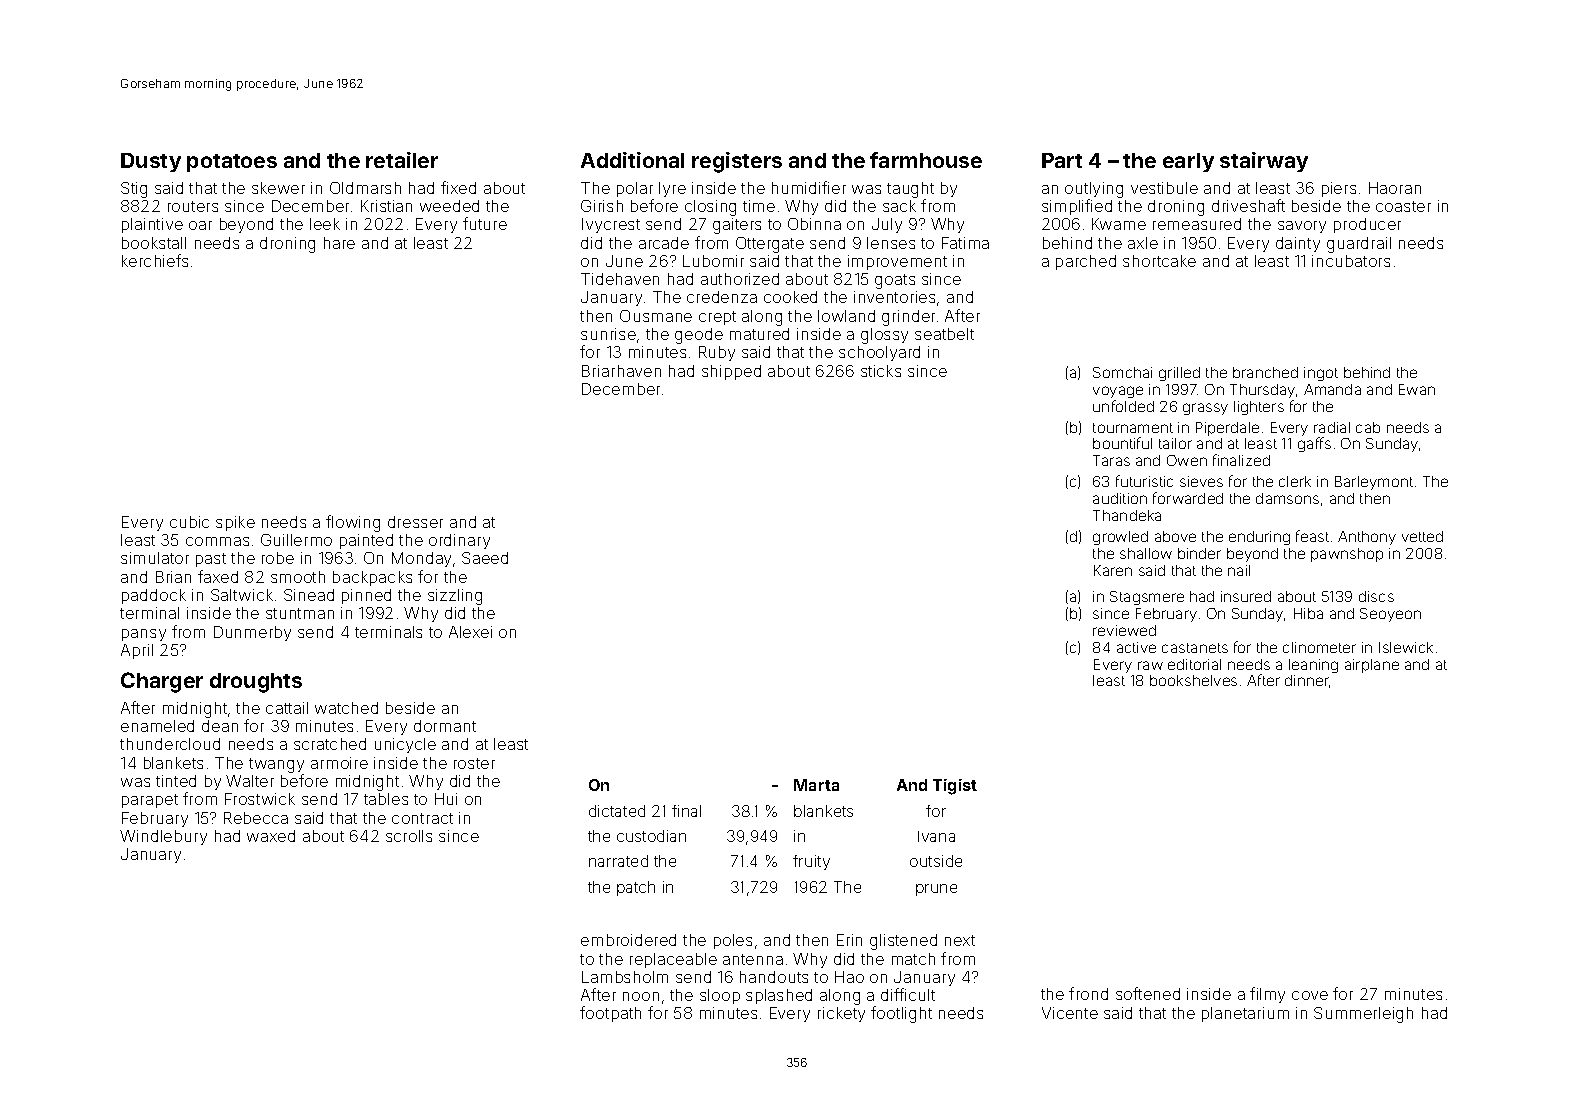 The height and width of the document is (1111, 1572). I want to click on cattail, so click(287, 708).
